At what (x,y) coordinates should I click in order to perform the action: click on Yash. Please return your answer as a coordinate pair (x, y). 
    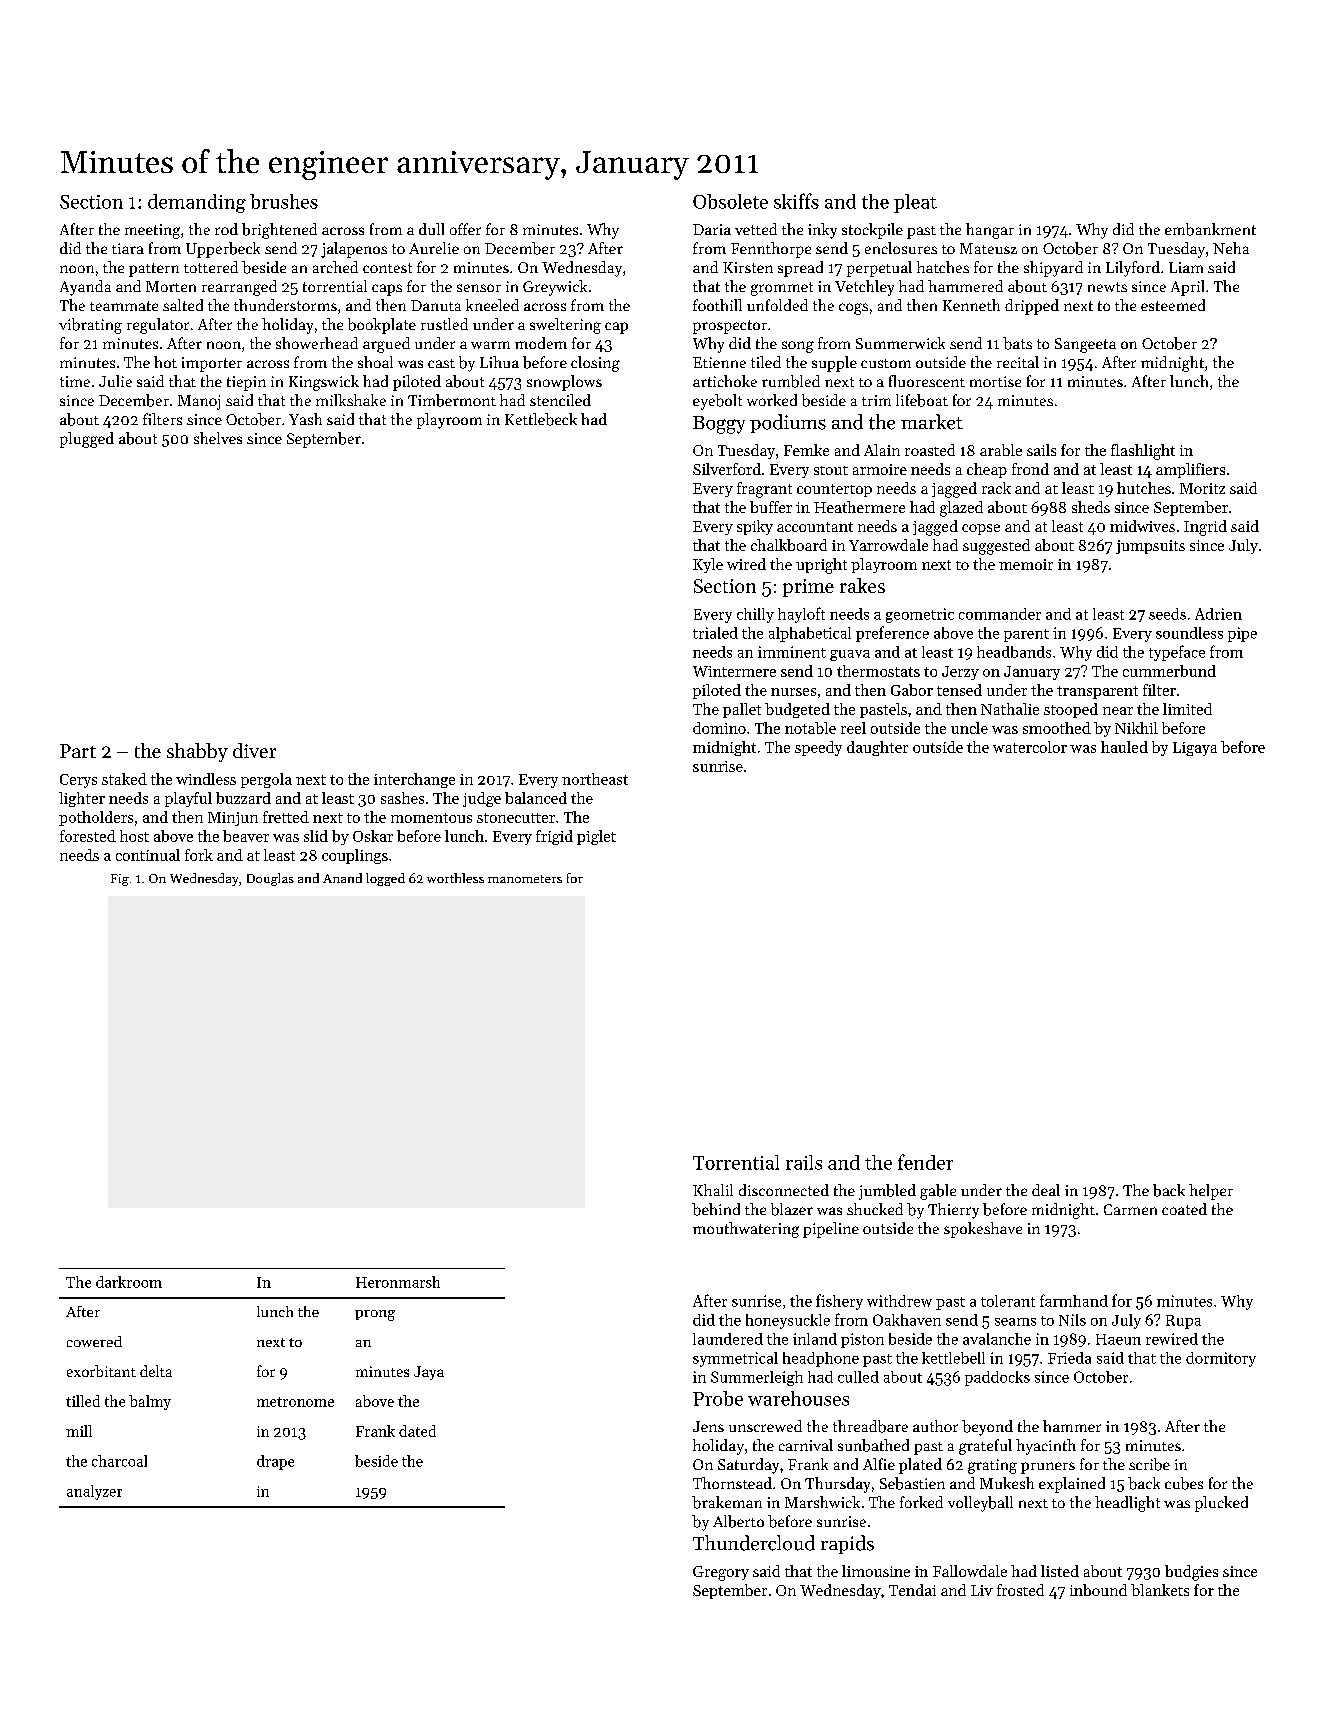
    Looking at the image, I should click on (305, 419).
